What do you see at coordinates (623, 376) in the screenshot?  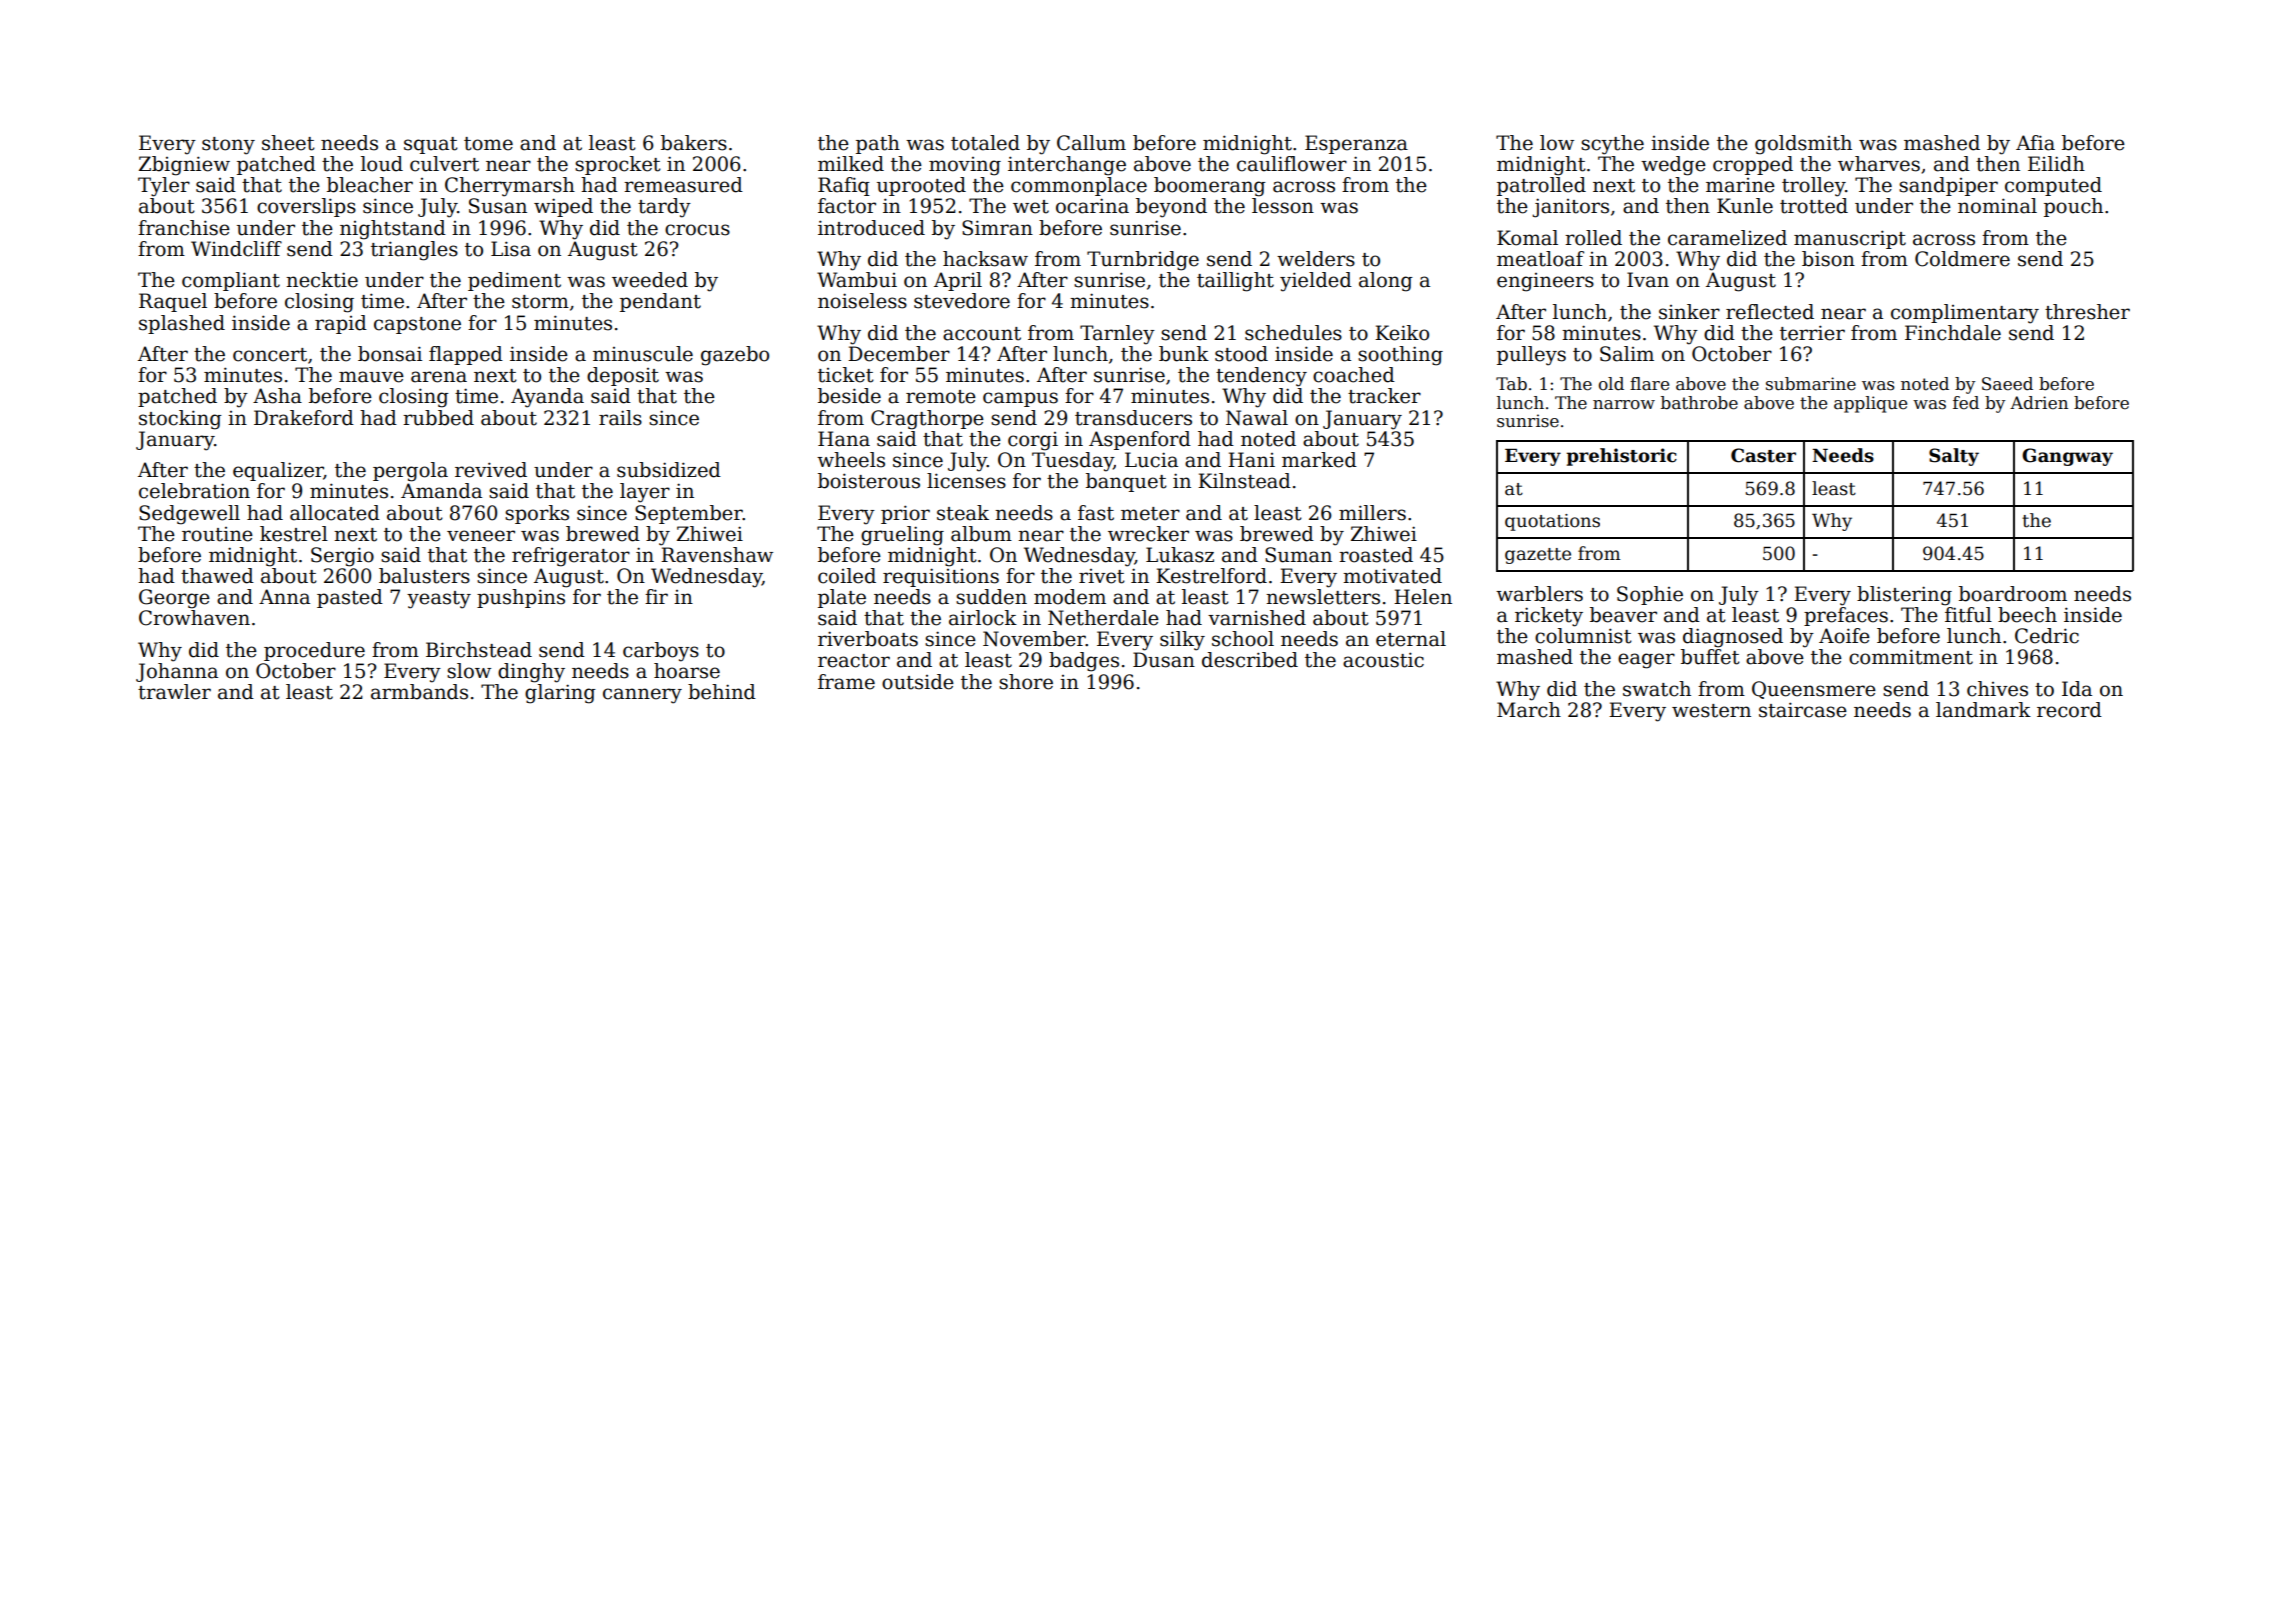 I see `deposit` at bounding box center [623, 376].
